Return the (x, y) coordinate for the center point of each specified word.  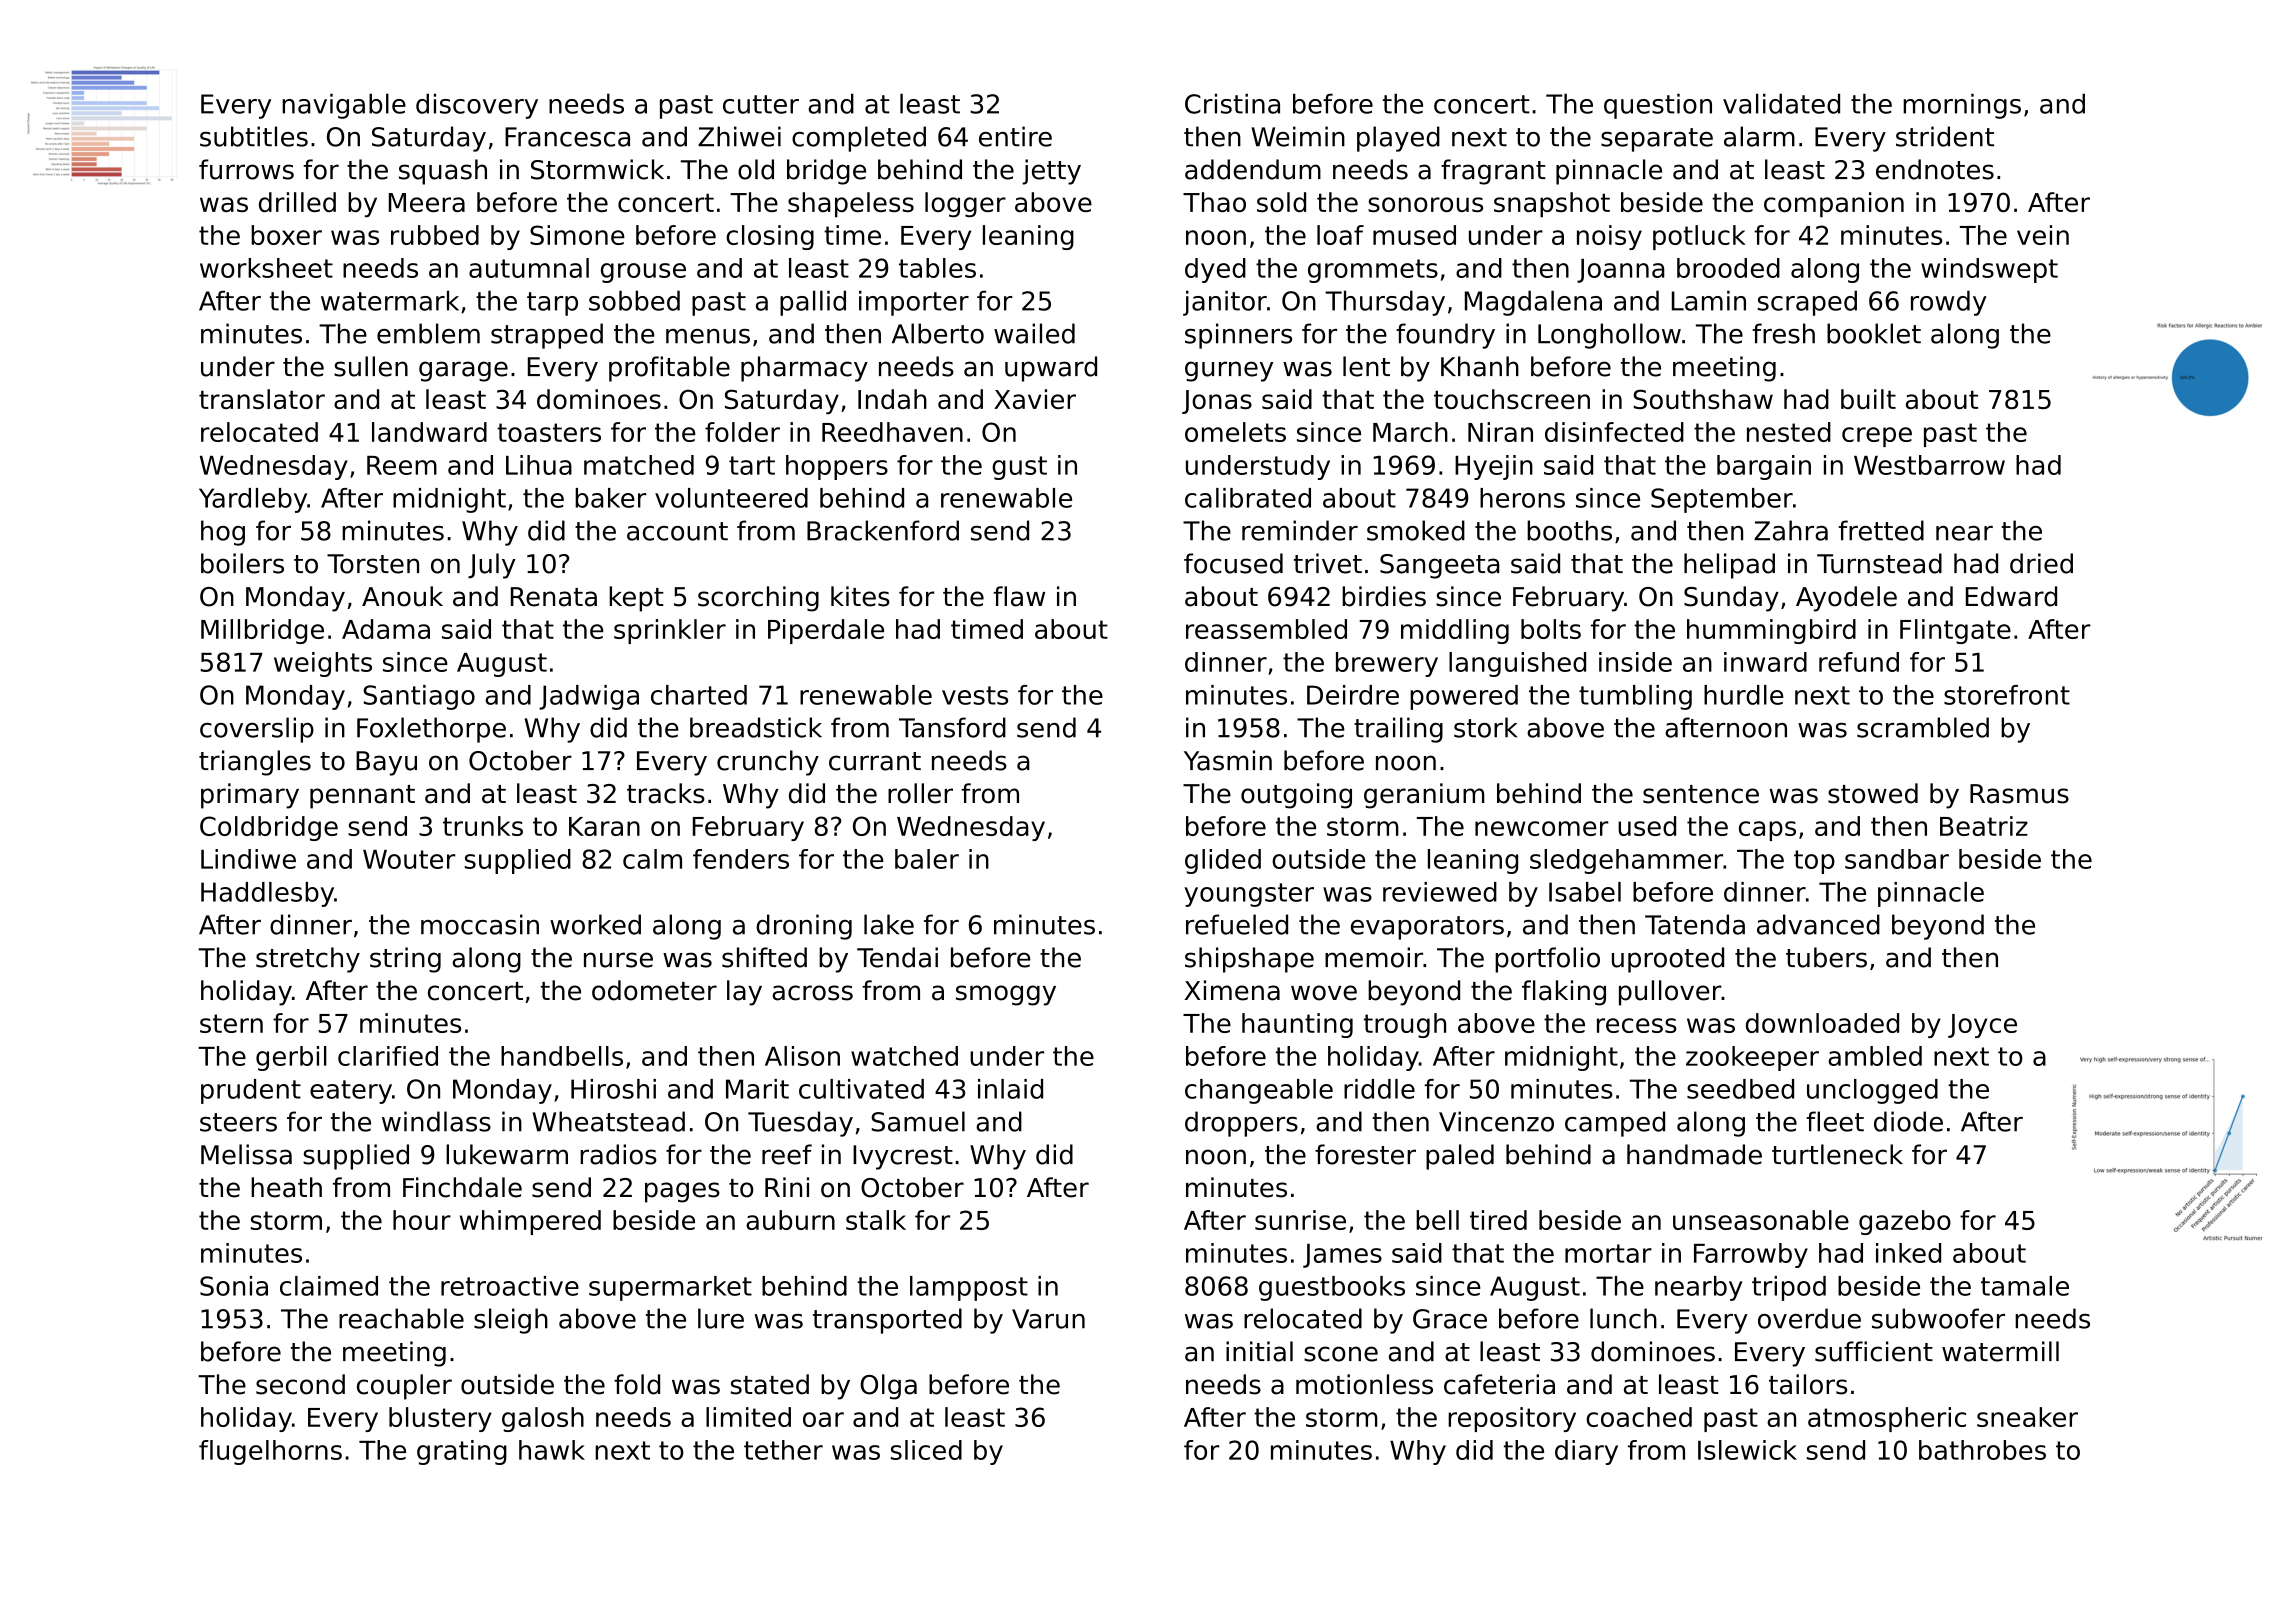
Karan (604, 826)
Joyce (1982, 1026)
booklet (1874, 333)
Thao (1214, 202)
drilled (297, 202)
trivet (1328, 563)
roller (920, 793)
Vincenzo (1496, 1121)
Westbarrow (1929, 465)
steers (238, 1122)
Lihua (539, 465)
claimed (329, 1286)
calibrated (1248, 498)
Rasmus (2019, 794)
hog (223, 533)
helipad (1729, 566)
